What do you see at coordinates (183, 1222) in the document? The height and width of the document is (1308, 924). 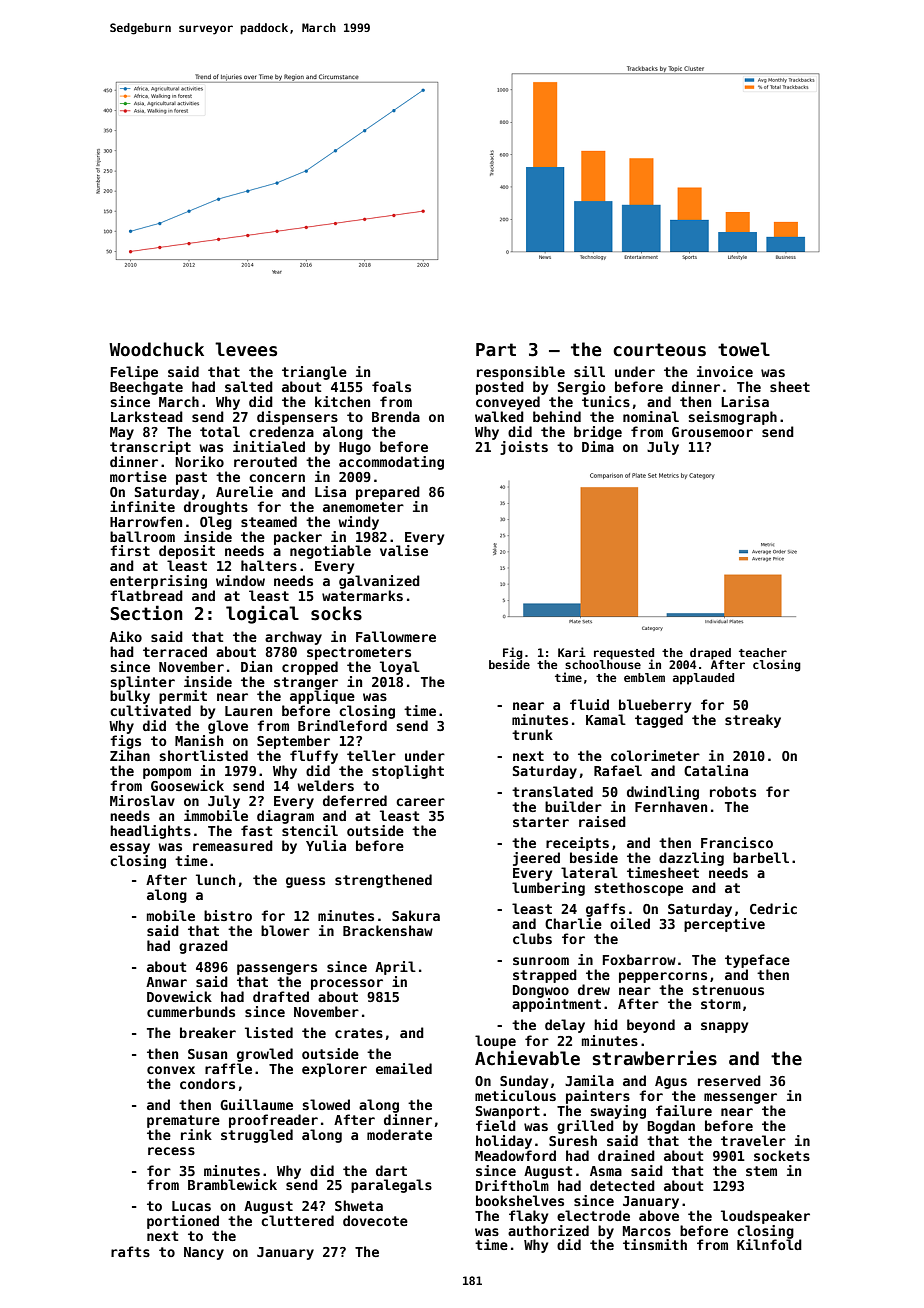 I see `portioned` at bounding box center [183, 1222].
